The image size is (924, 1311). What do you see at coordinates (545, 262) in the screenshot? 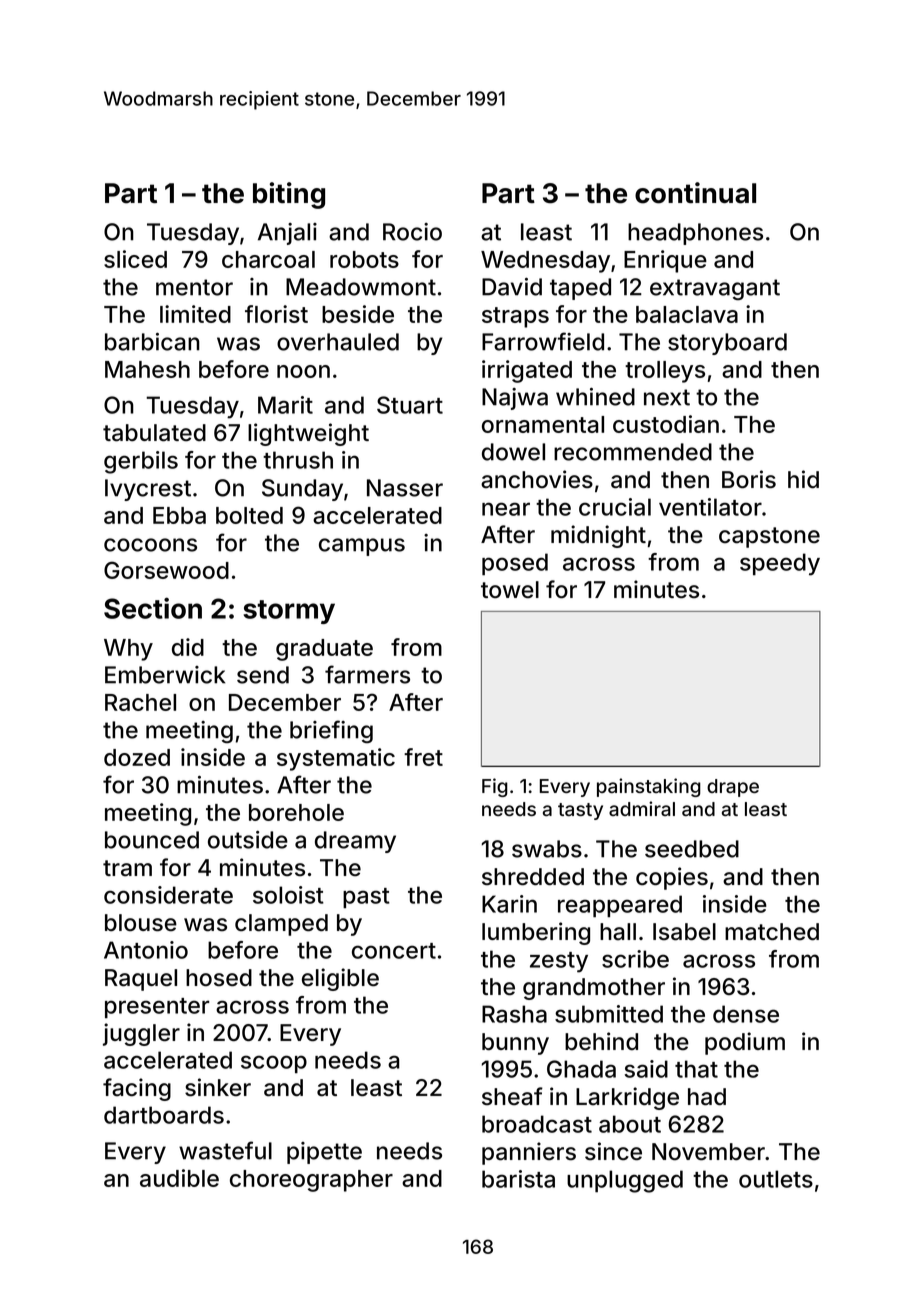
I see `Wednesday` at bounding box center [545, 262].
